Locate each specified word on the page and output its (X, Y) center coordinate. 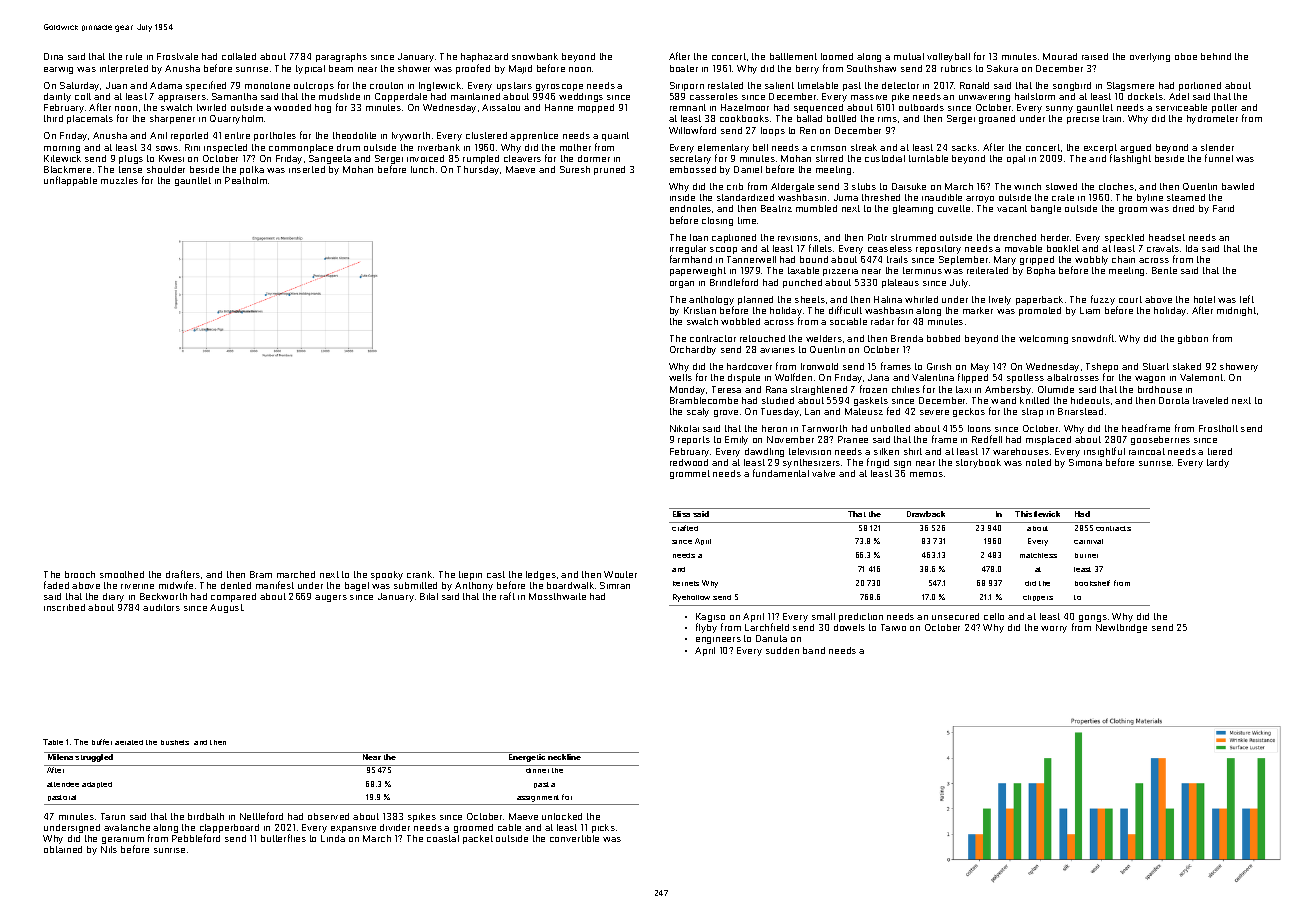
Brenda (907, 338)
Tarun (113, 816)
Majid (520, 69)
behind (1216, 56)
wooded (292, 107)
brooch (80, 574)
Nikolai (684, 428)
